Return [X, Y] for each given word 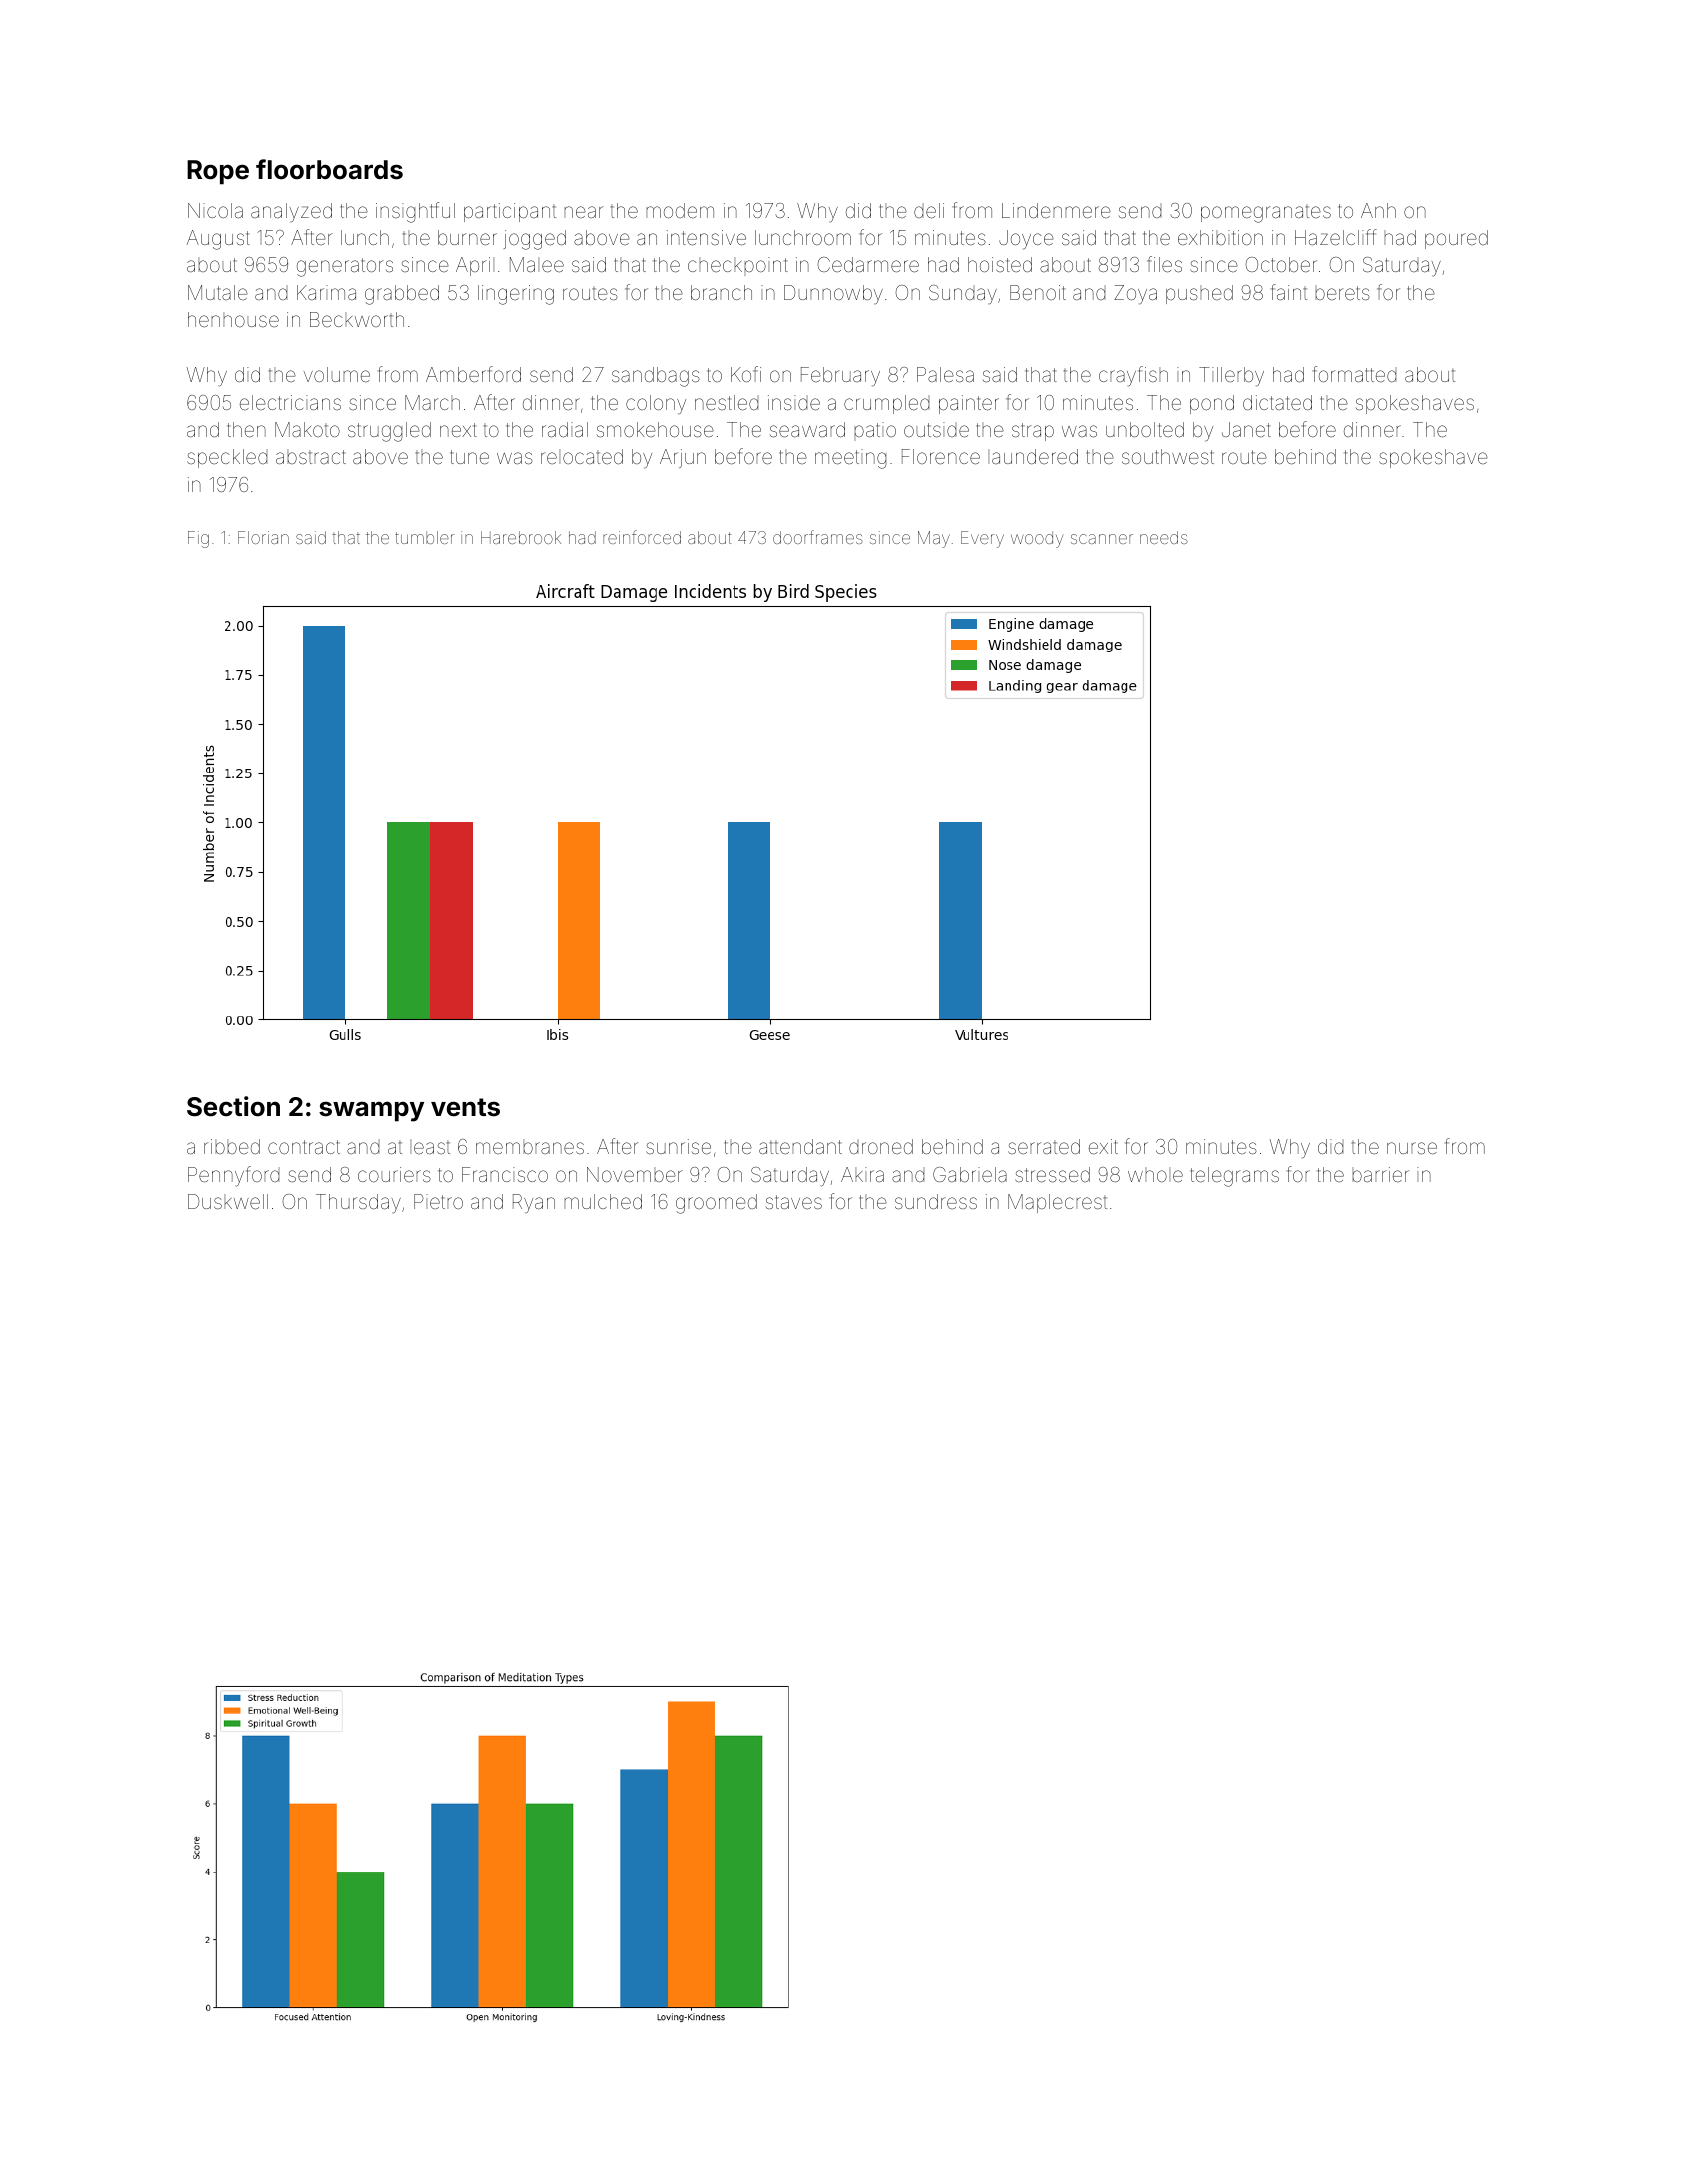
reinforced [642, 537]
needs [1164, 537]
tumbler [424, 537]
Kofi [746, 374]
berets [1342, 292]
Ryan [534, 1203]
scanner [1102, 539]
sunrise [678, 1146]
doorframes [818, 537]
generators [345, 267]
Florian [263, 537]
